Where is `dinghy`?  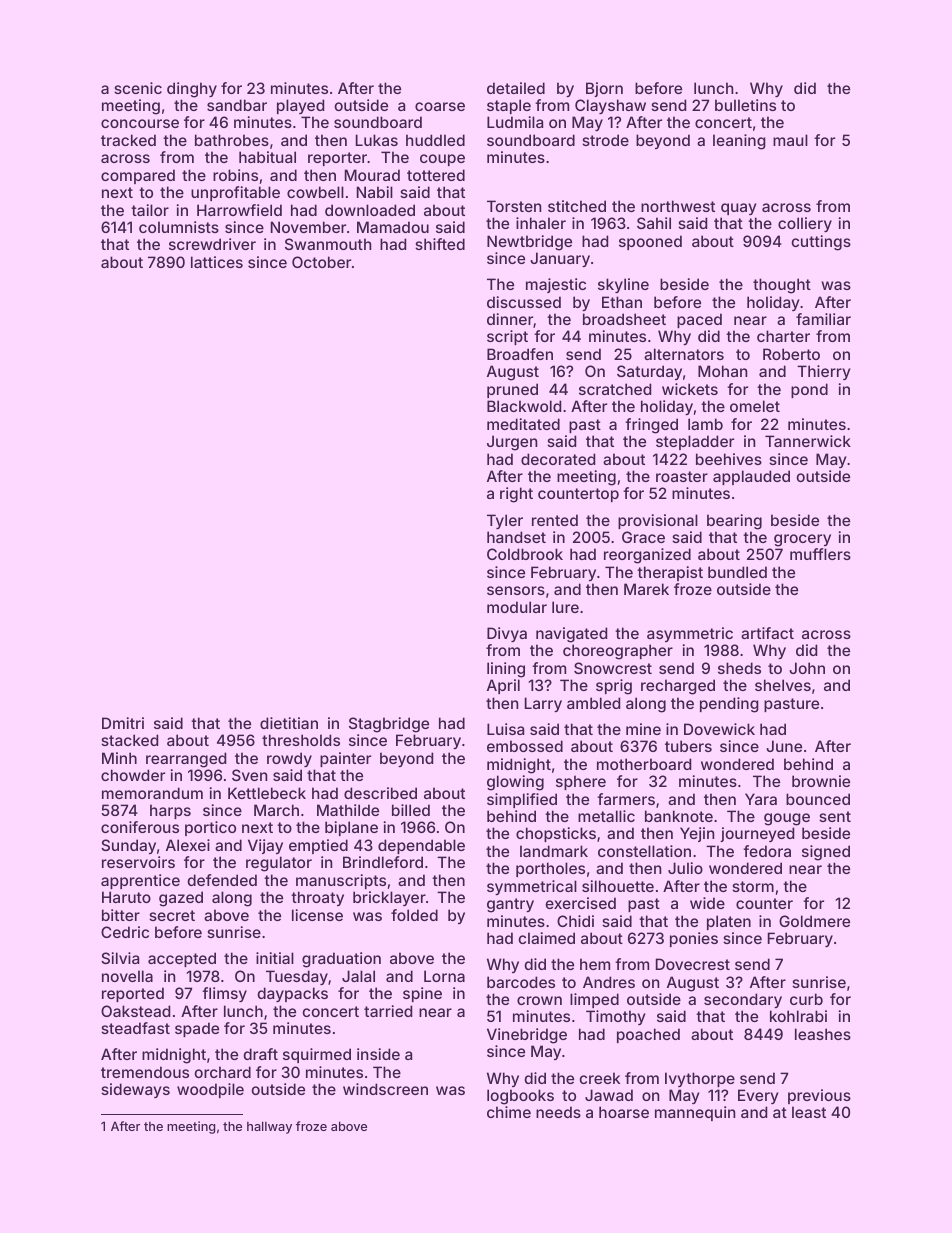 dinghy is located at coordinates (192, 90).
